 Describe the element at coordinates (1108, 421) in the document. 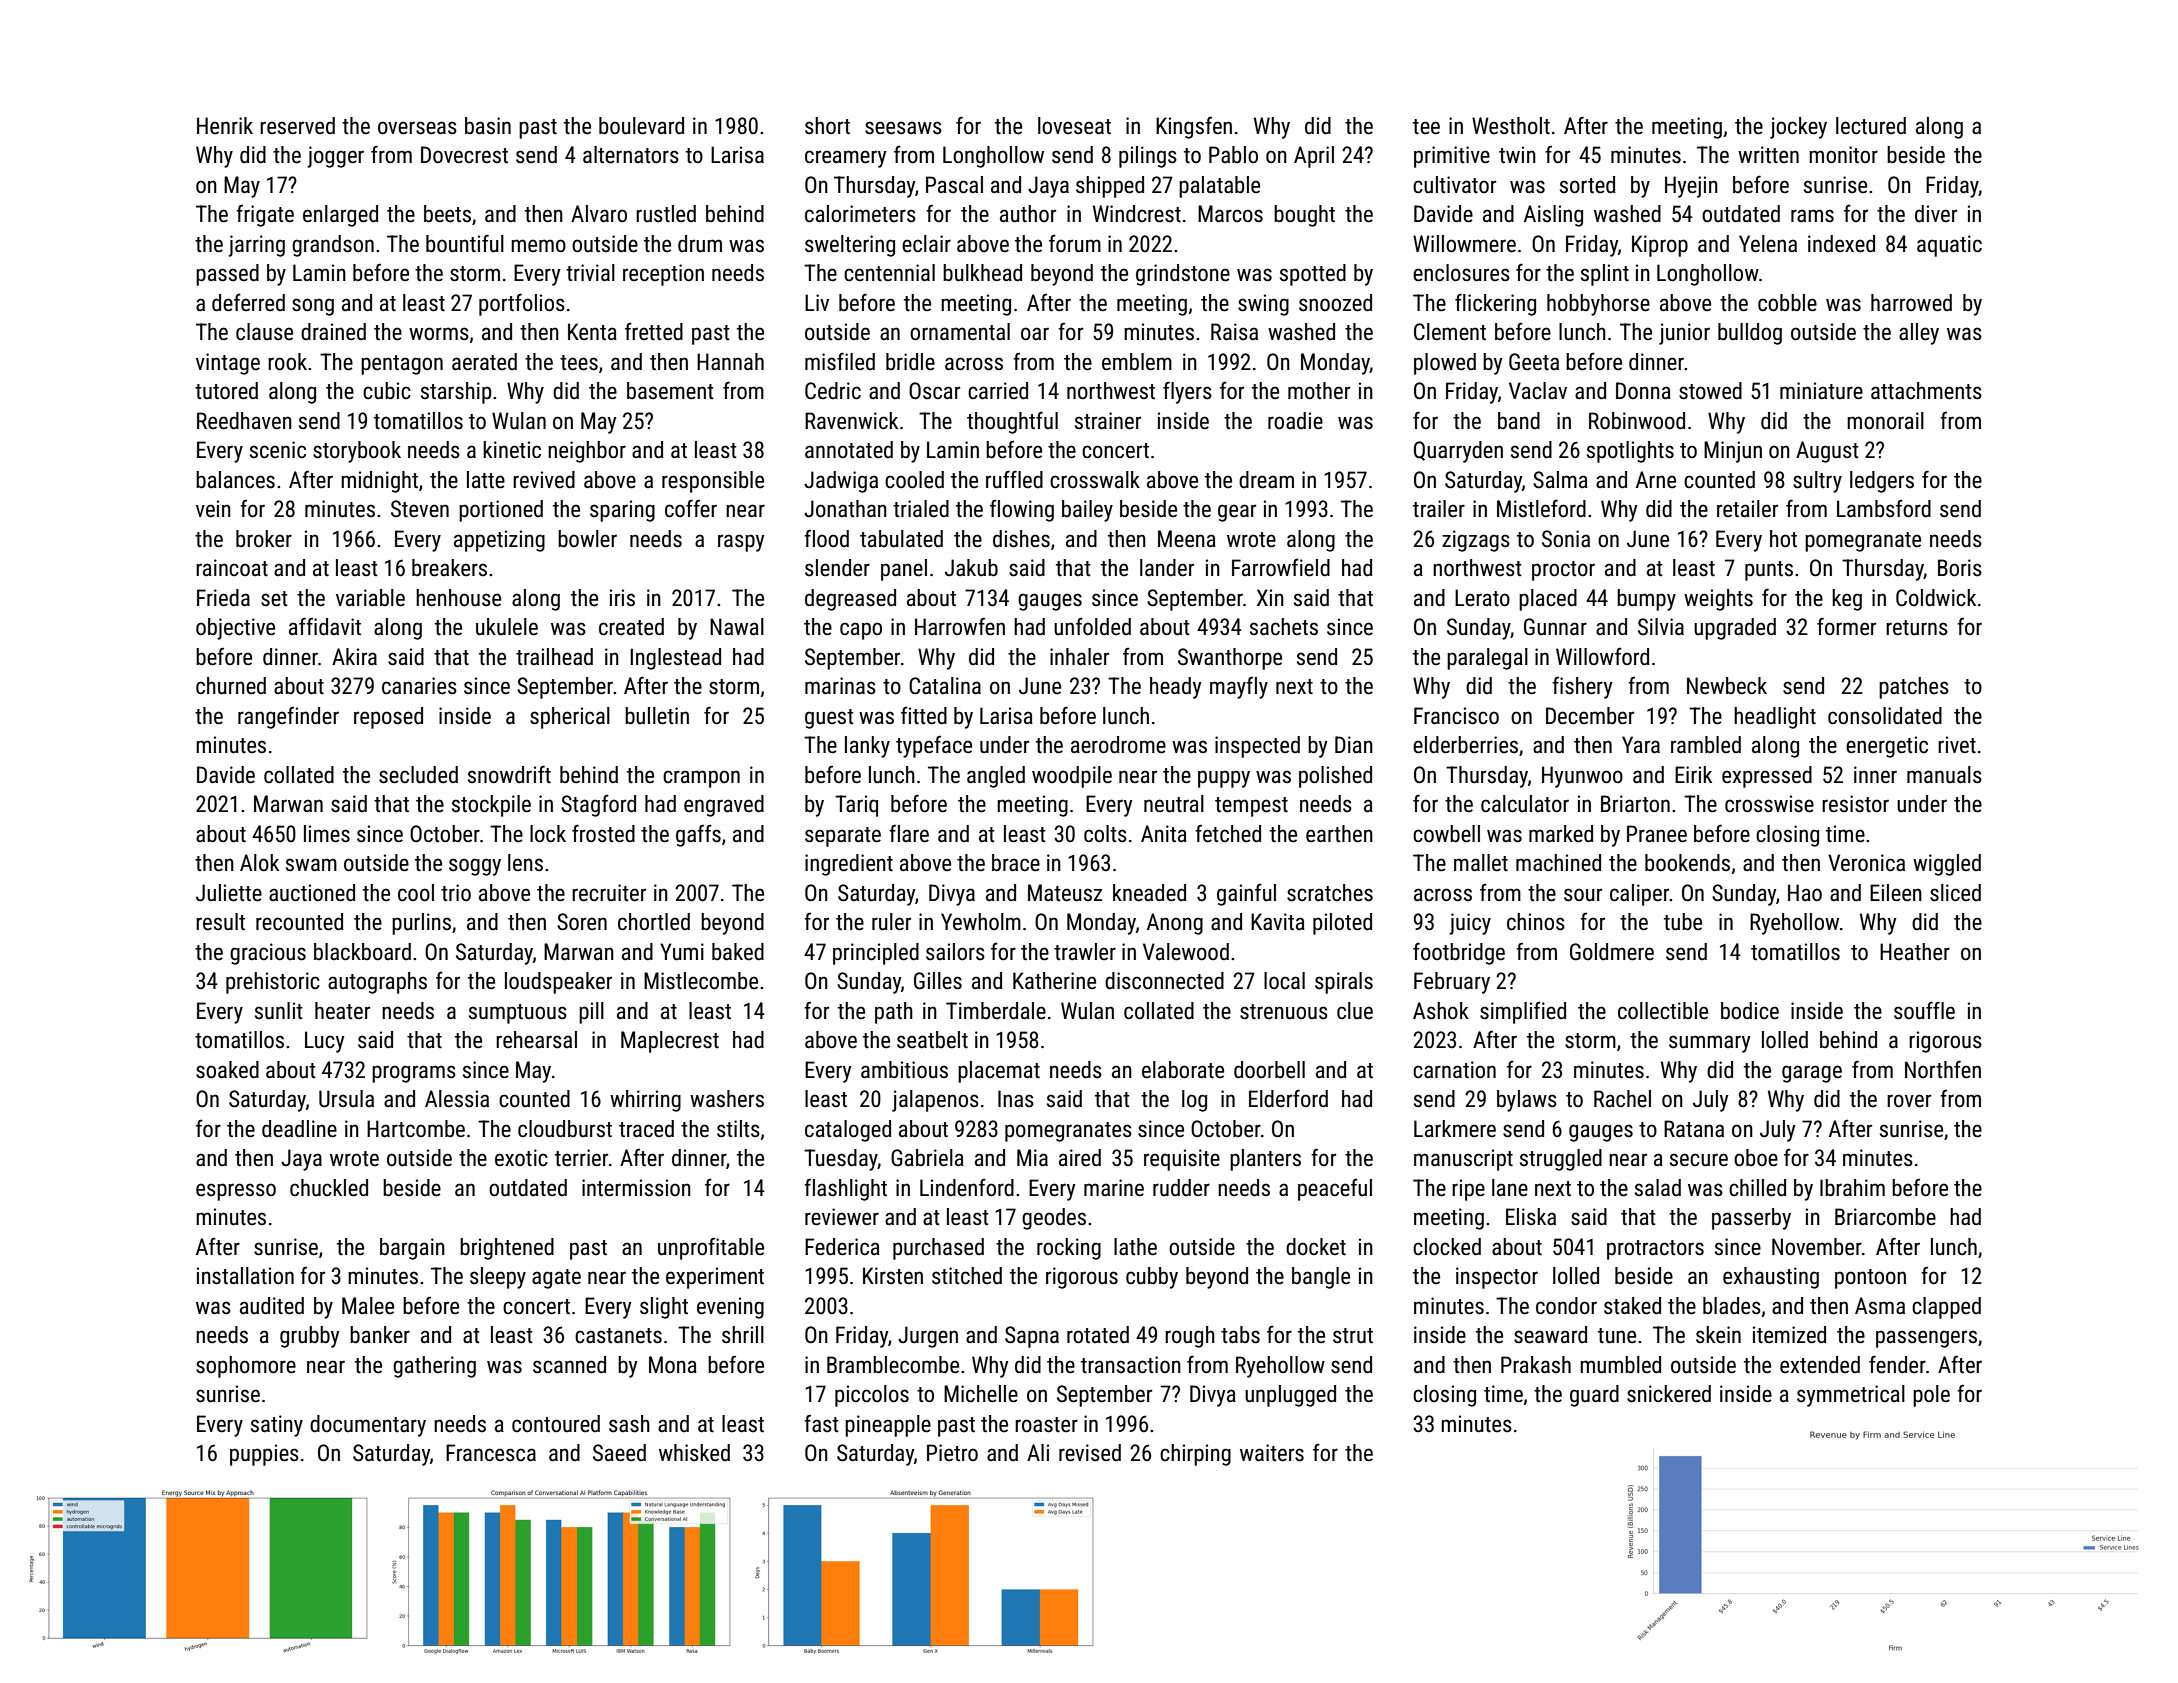

I see `strainer` at that location.
